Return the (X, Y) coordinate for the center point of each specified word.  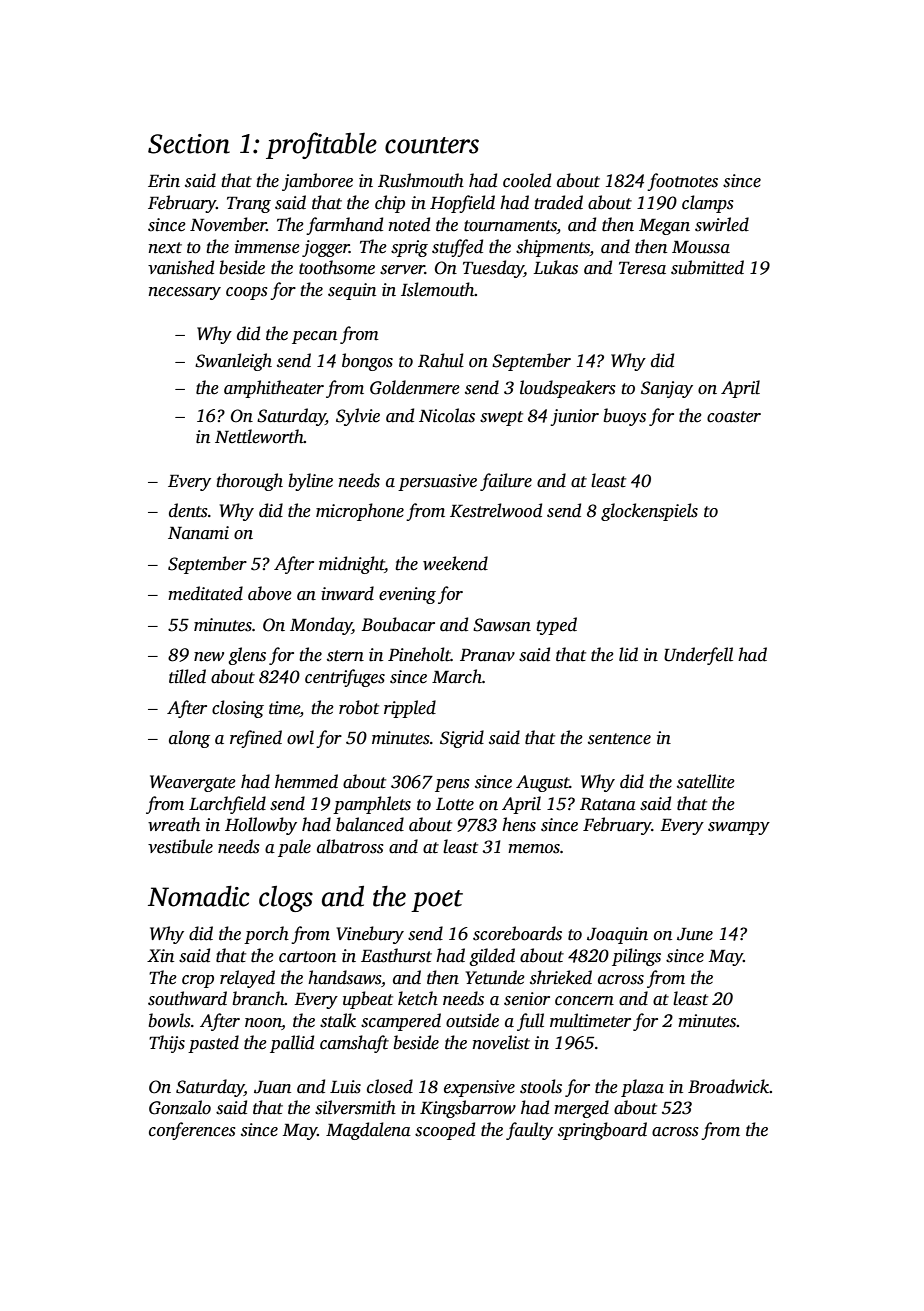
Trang (249, 205)
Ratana (608, 804)
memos (534, 849)
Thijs (167, 1044)
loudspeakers (568, 389)
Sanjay (667, 389)
